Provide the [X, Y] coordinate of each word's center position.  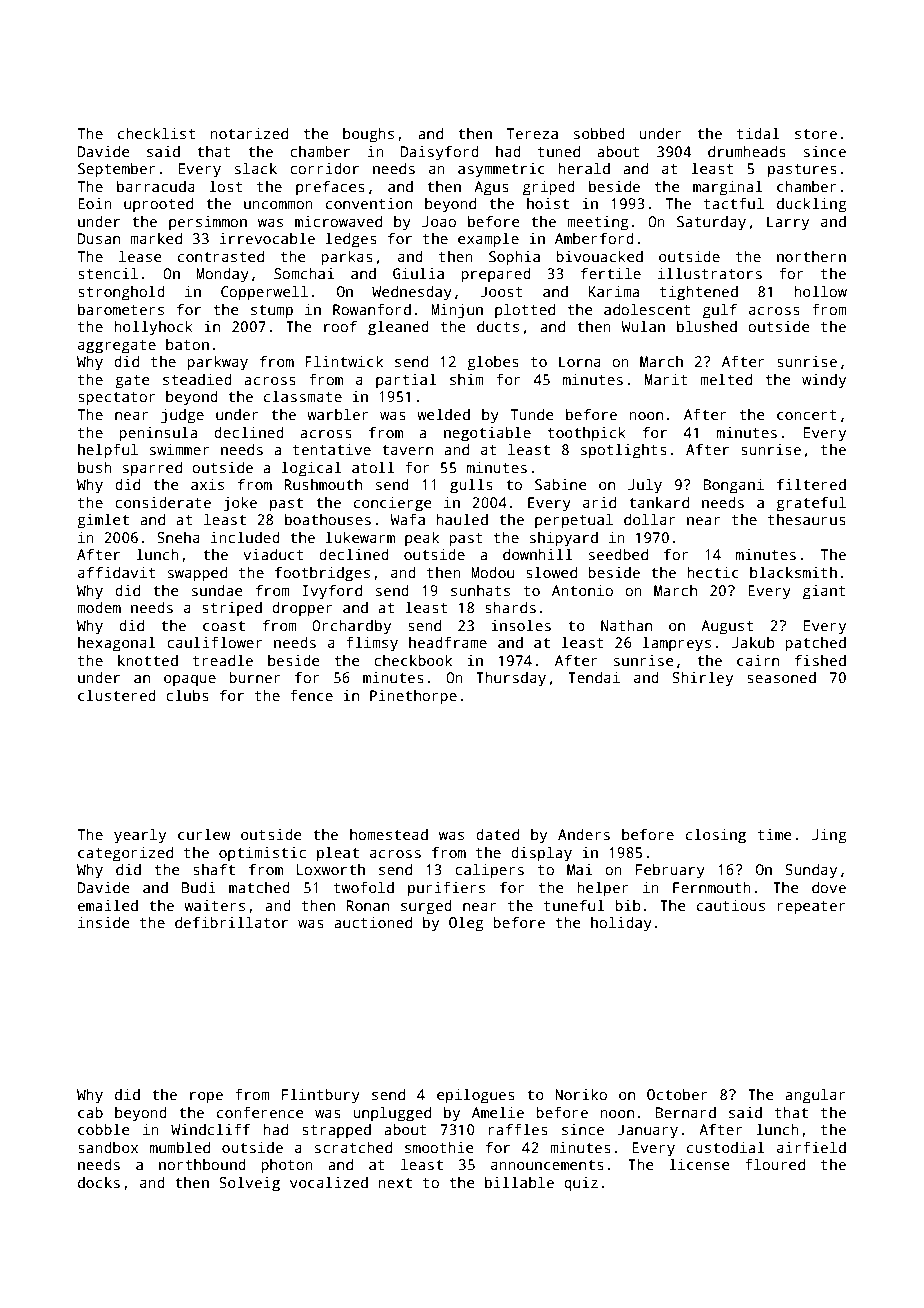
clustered [117, 695]
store [816, 134]
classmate [303, 396]
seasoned [781, 677]
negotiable [487, 434]
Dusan [99, 238]
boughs [368, 135]
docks [99, 1182]
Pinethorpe [413, 697]
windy [824, 381]
